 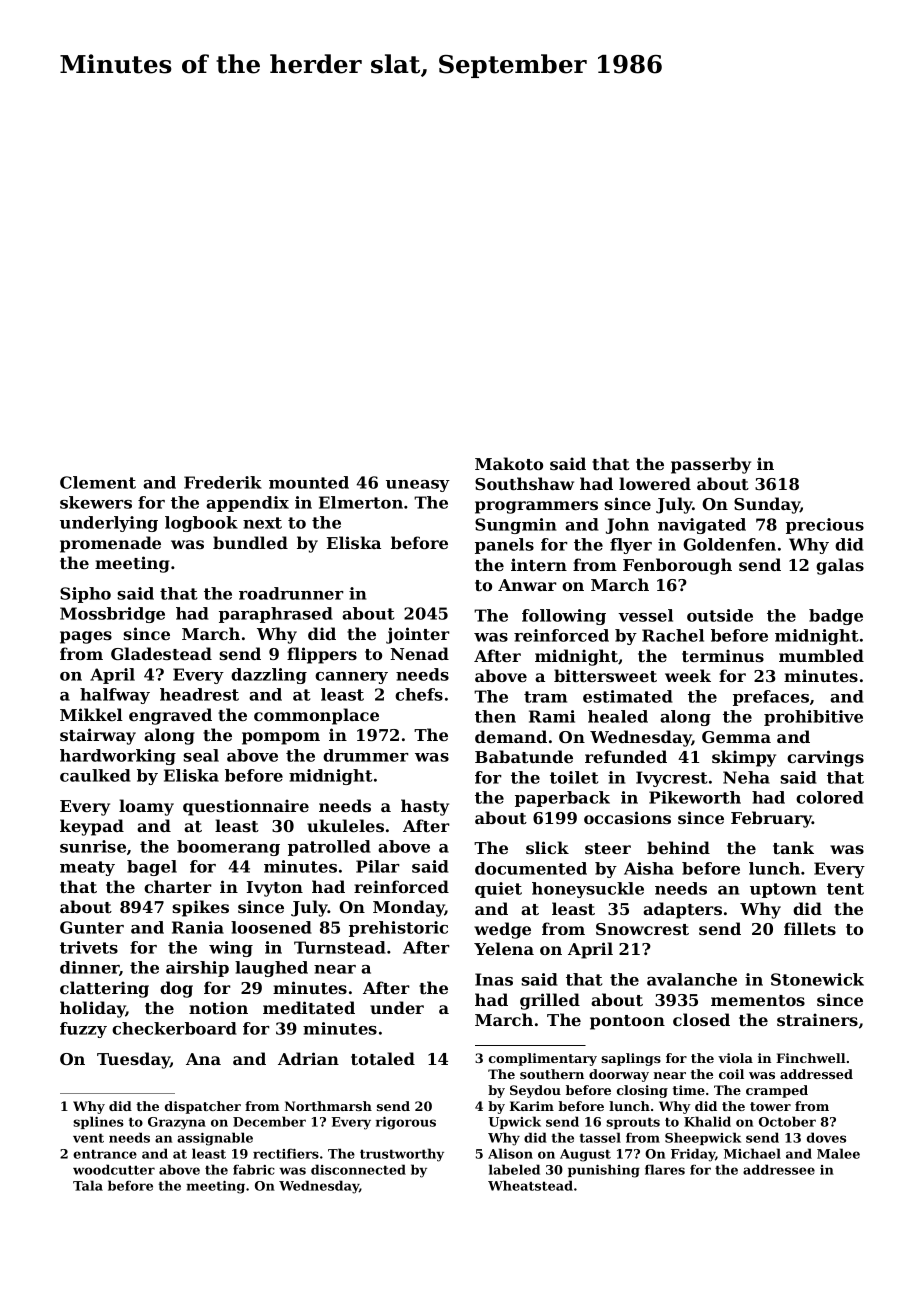 I want to click on Anwar, so click(x=527, y=585).
